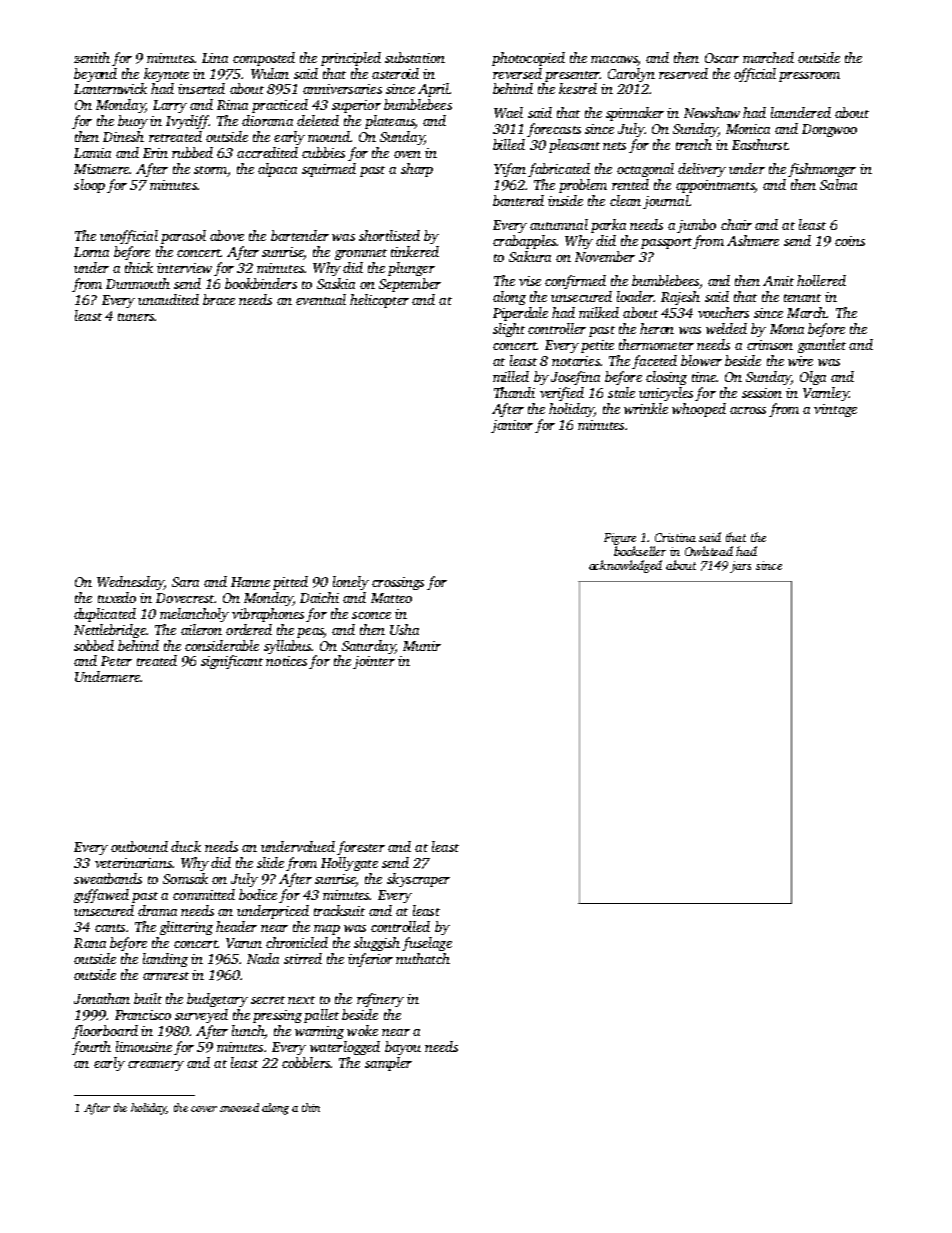  What do you see at coordinates (422, 646) in the screenshot?
I see `Munir` at bounding box center [422, 646].
